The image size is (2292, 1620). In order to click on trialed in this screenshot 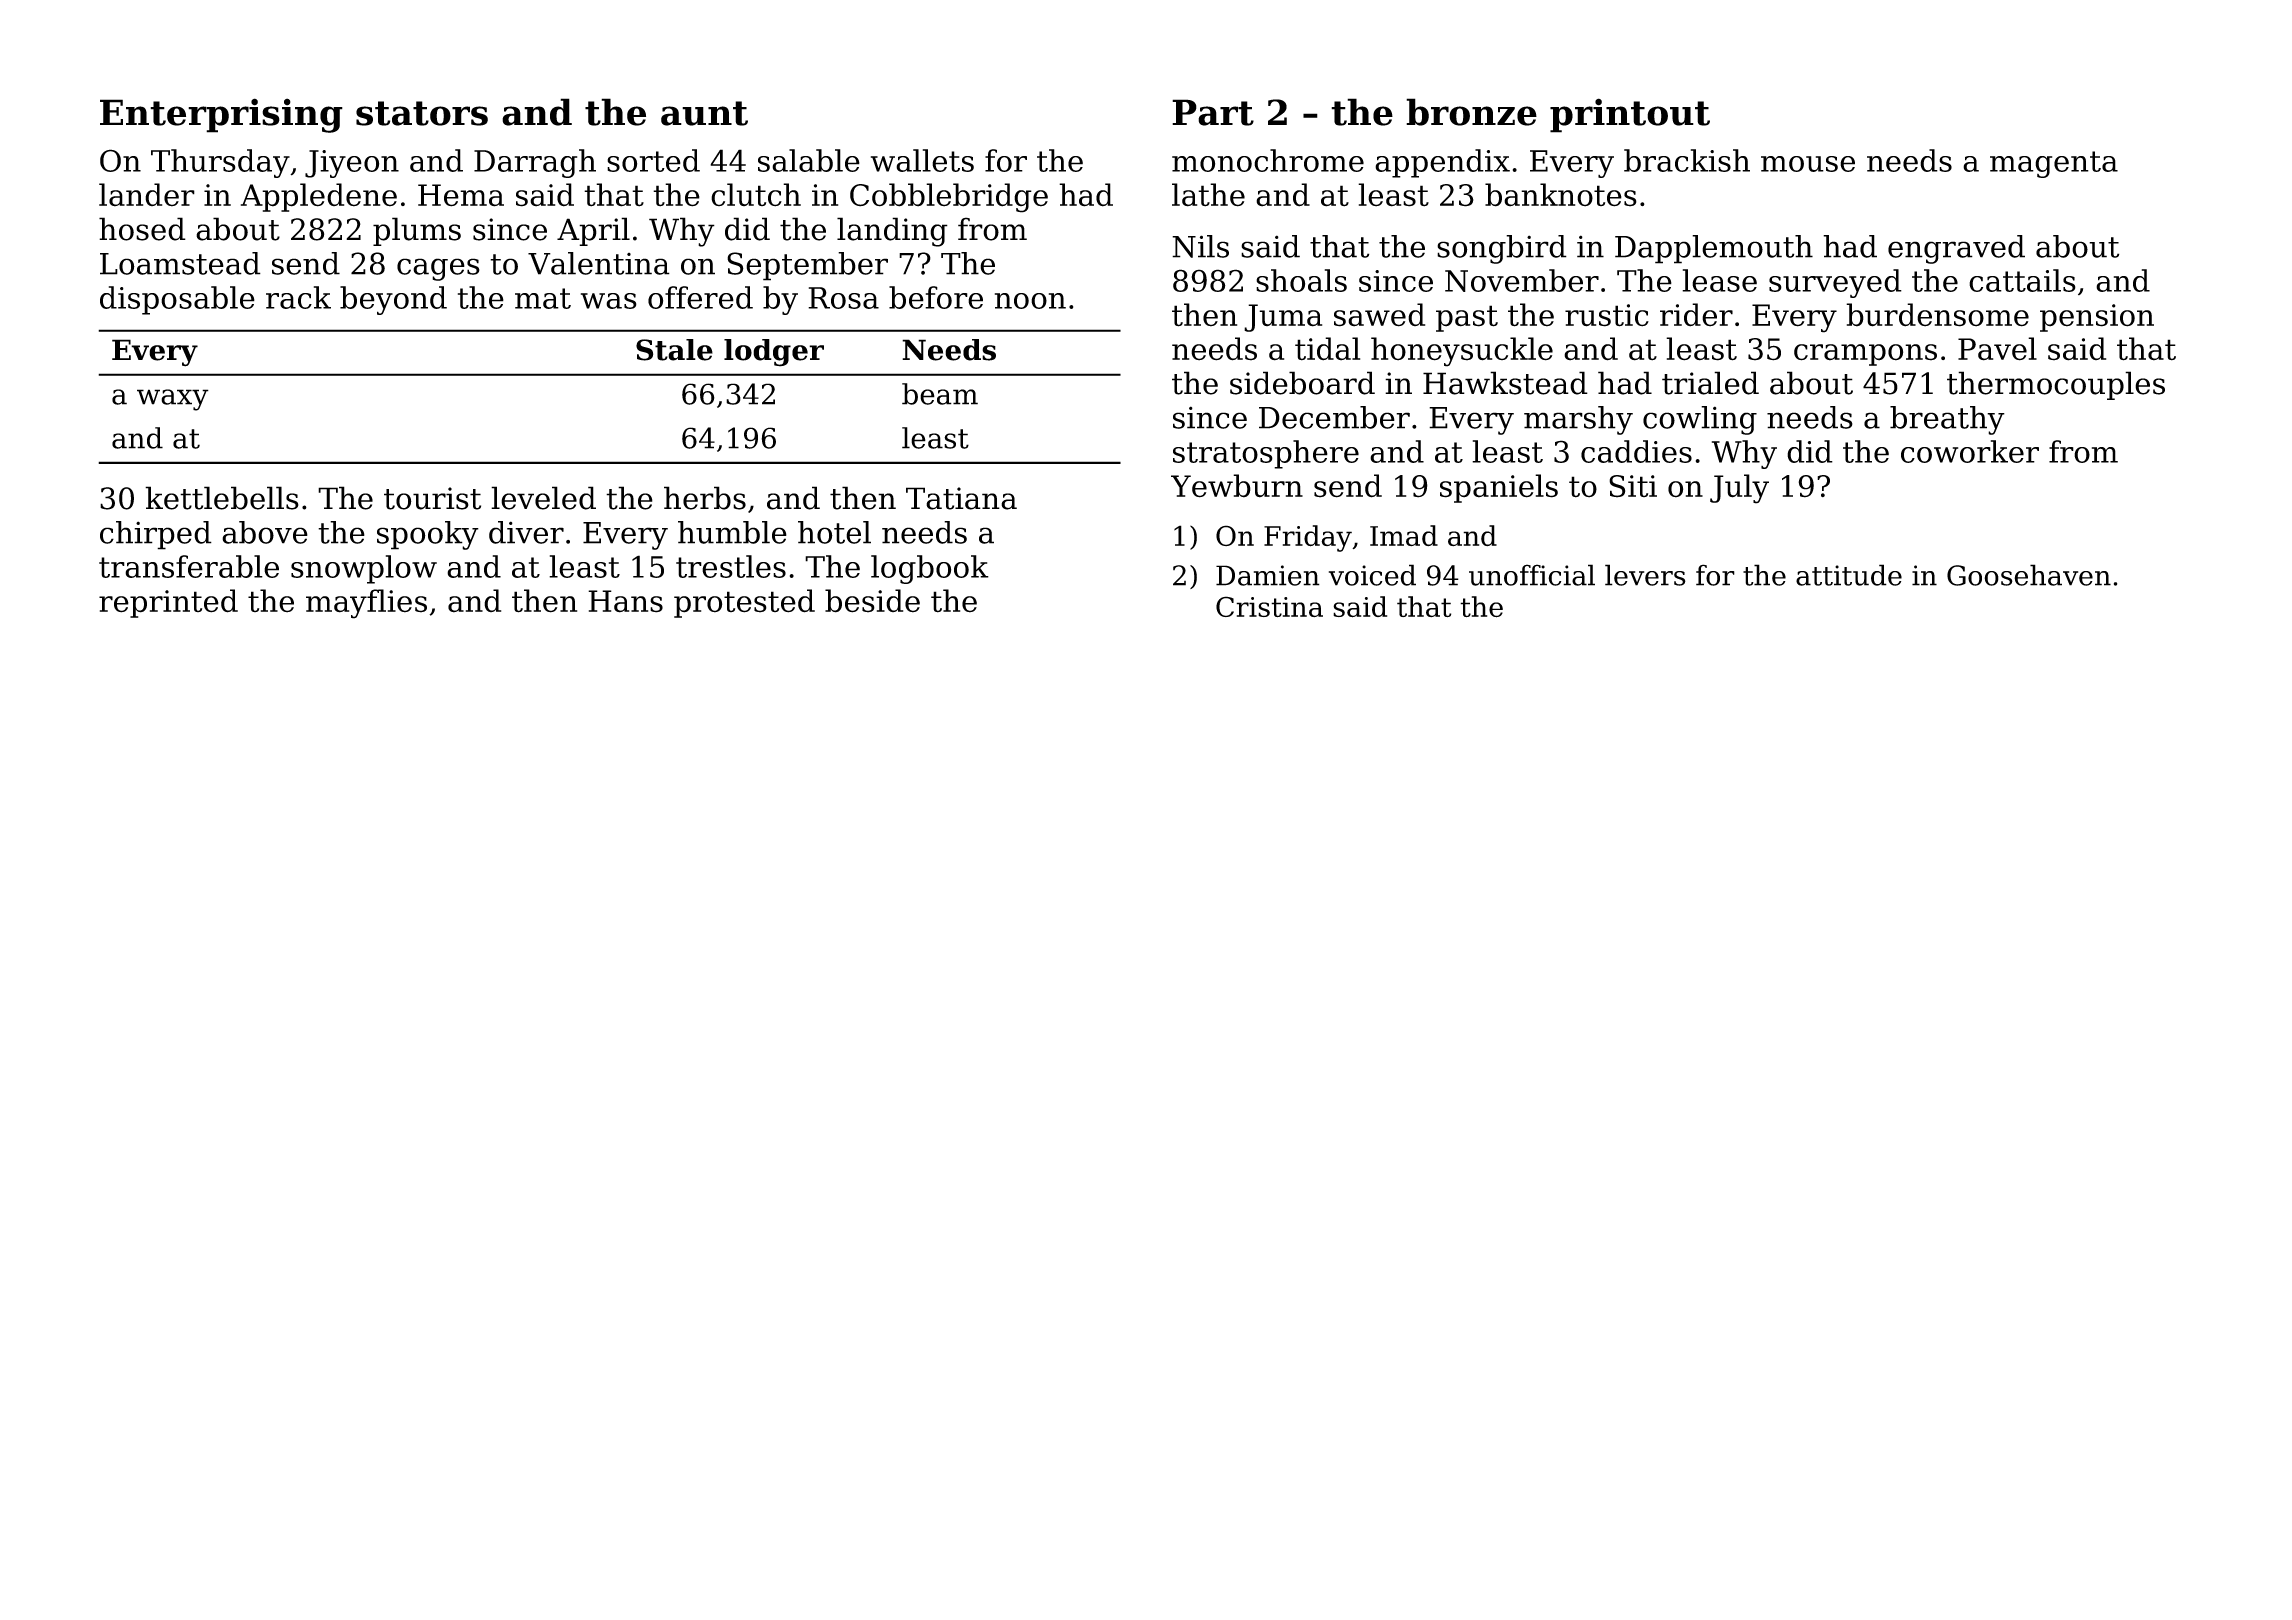, I will do `click(1710, 383)`.
